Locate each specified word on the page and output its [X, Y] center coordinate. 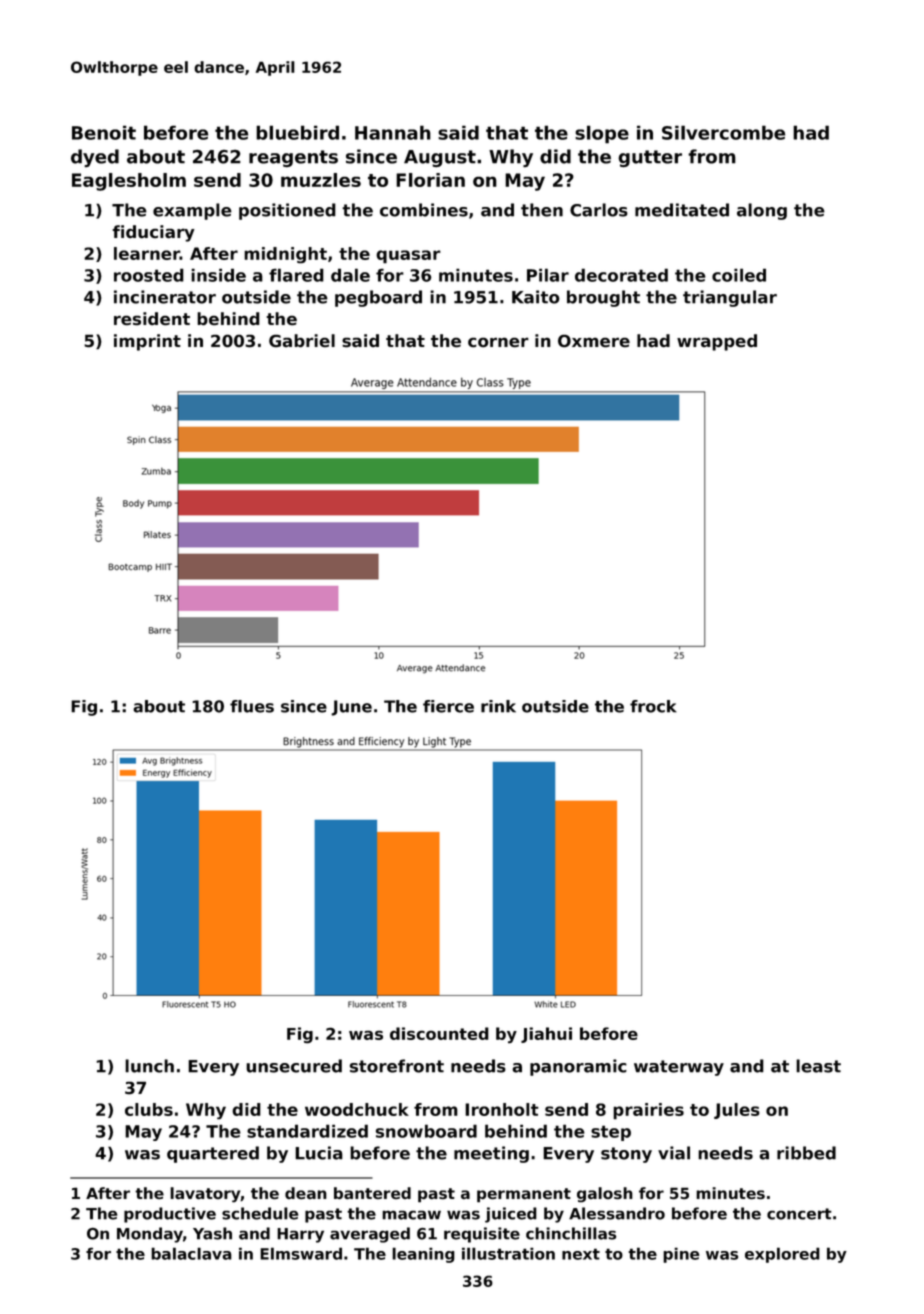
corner [498, 342]
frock [653, 706]
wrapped [717, 342]
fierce [448, 706]
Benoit [104, 132]
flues [252, 706]
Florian [430, 180]
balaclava [191, 1253]
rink [498, 706]
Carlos [599, 210]
